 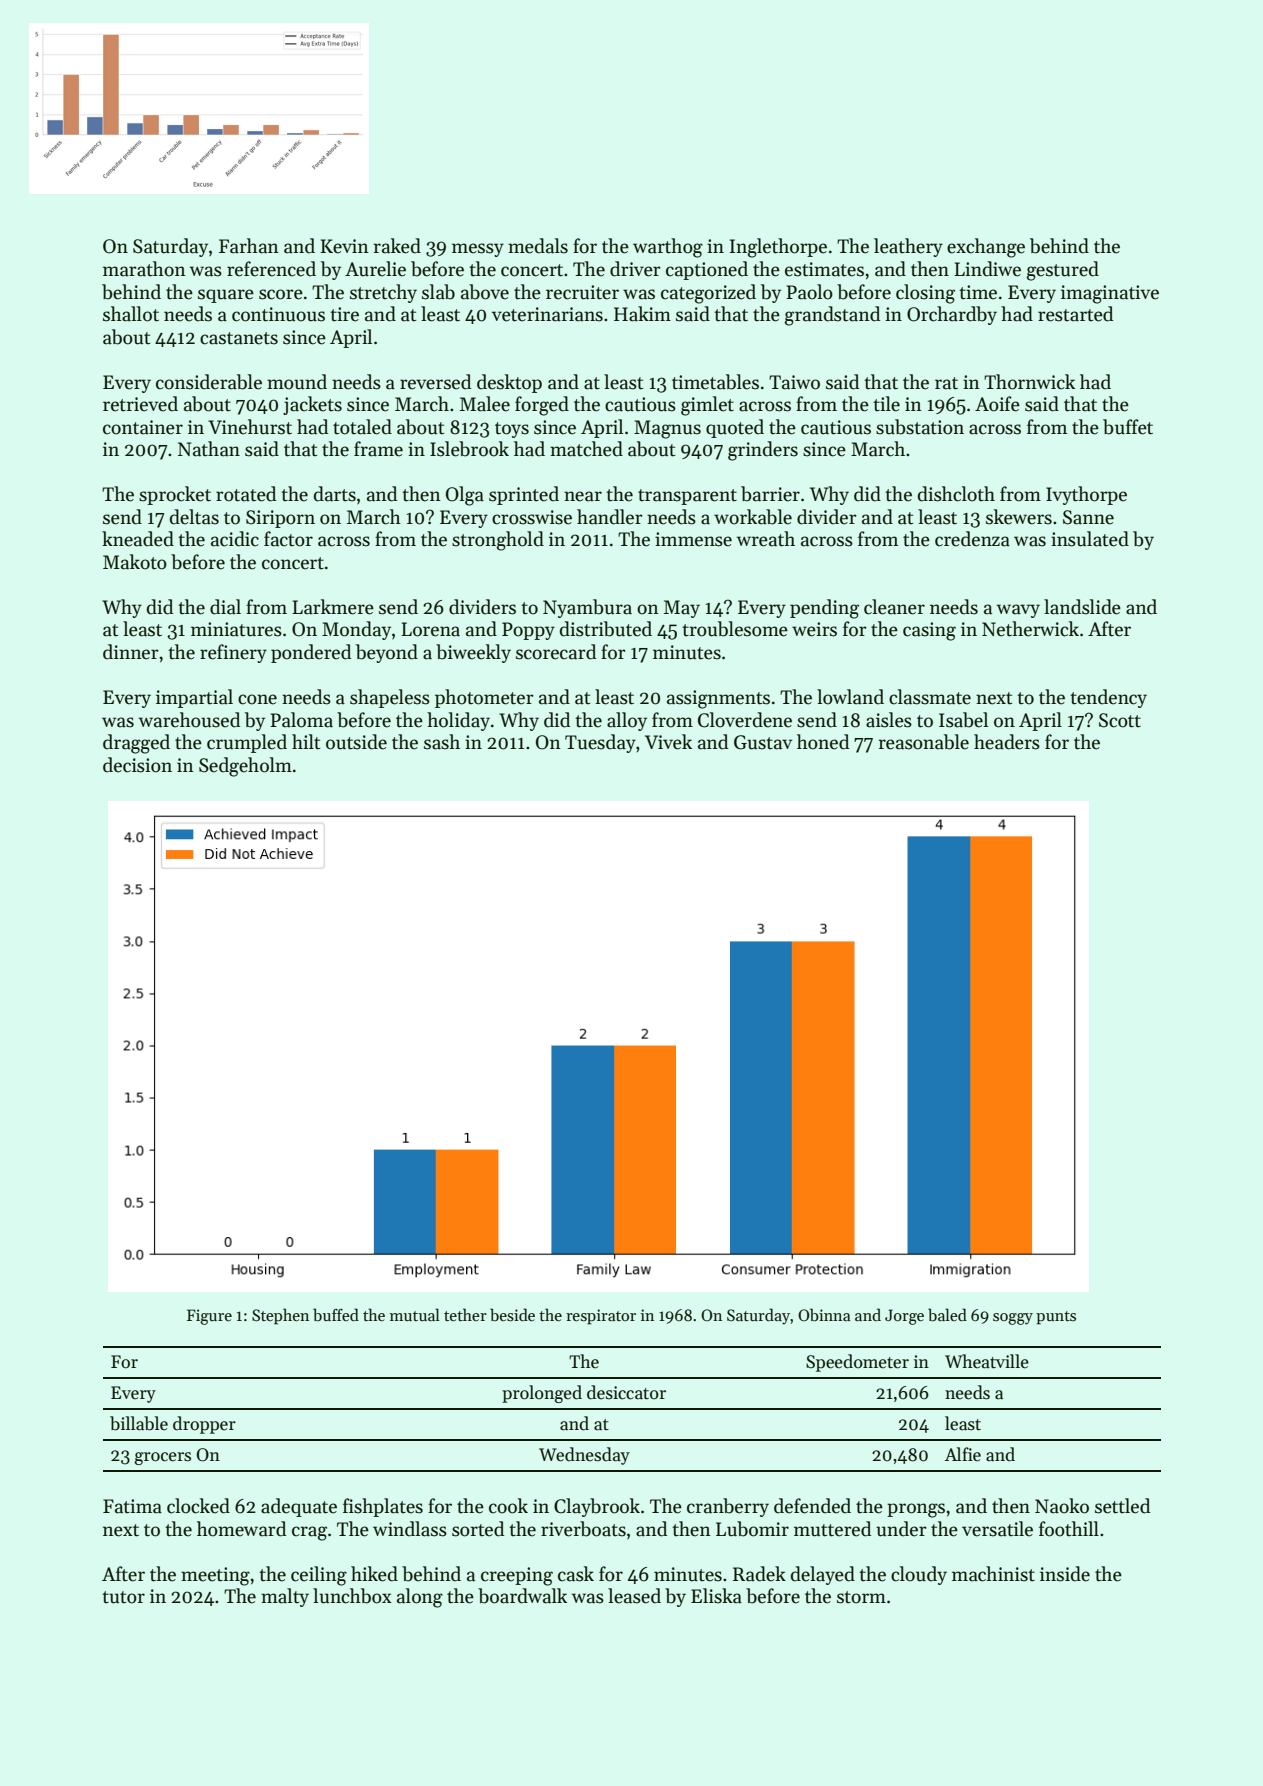 What do you see at coordinates (123, 1597) in the document?
I see `tutor` at bounding box center [123, 1597].
